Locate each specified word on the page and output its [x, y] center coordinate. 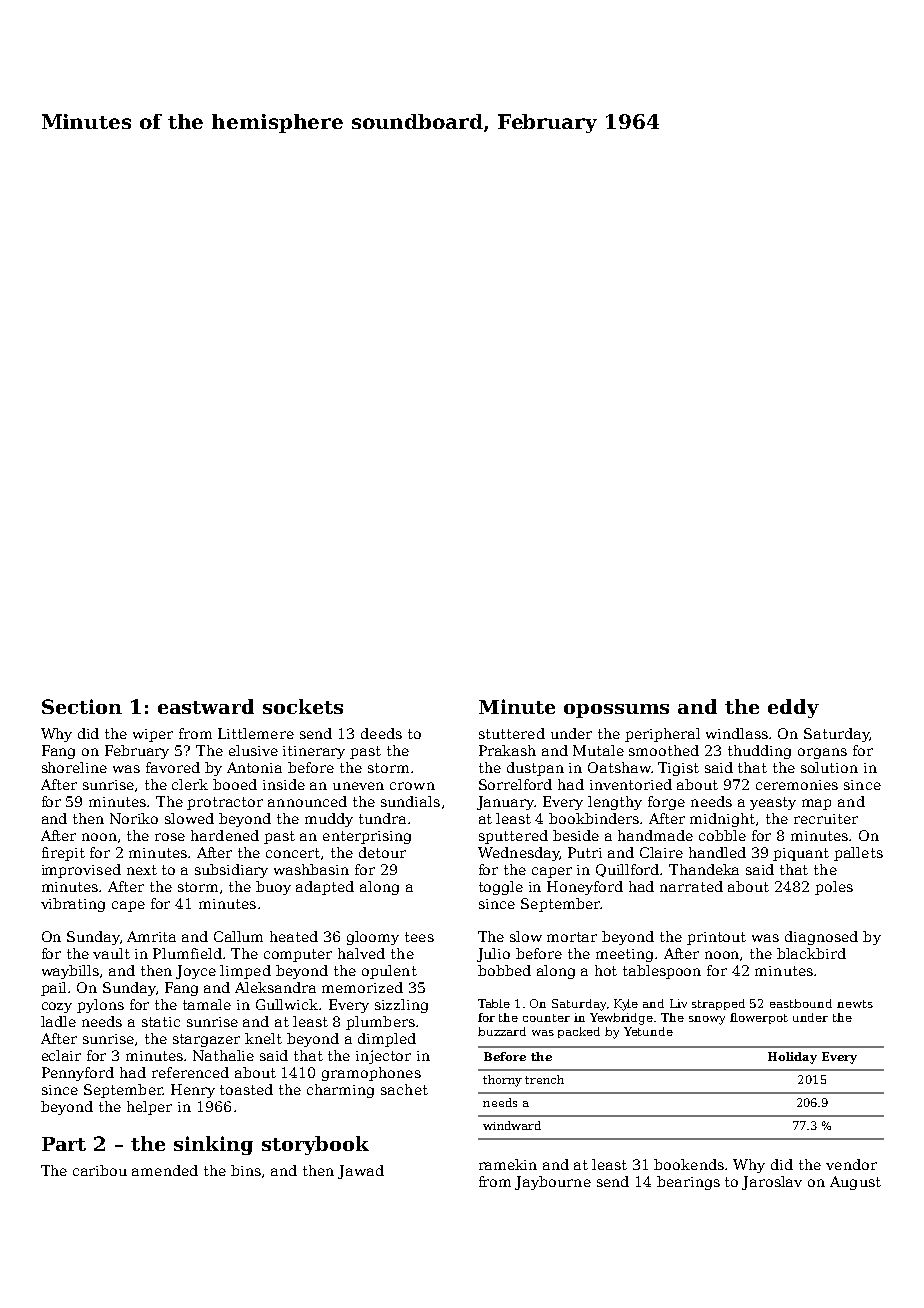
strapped [718, 1004]
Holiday [792, 1058]
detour [382, 852]
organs [822, 753]
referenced [190, 1072]
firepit [63, 854]
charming [340, 1091]
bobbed [504, 970]
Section [82, 706]
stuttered [512, 733]
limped [245, 972]
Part [64, 1144]
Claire [661, 852]
